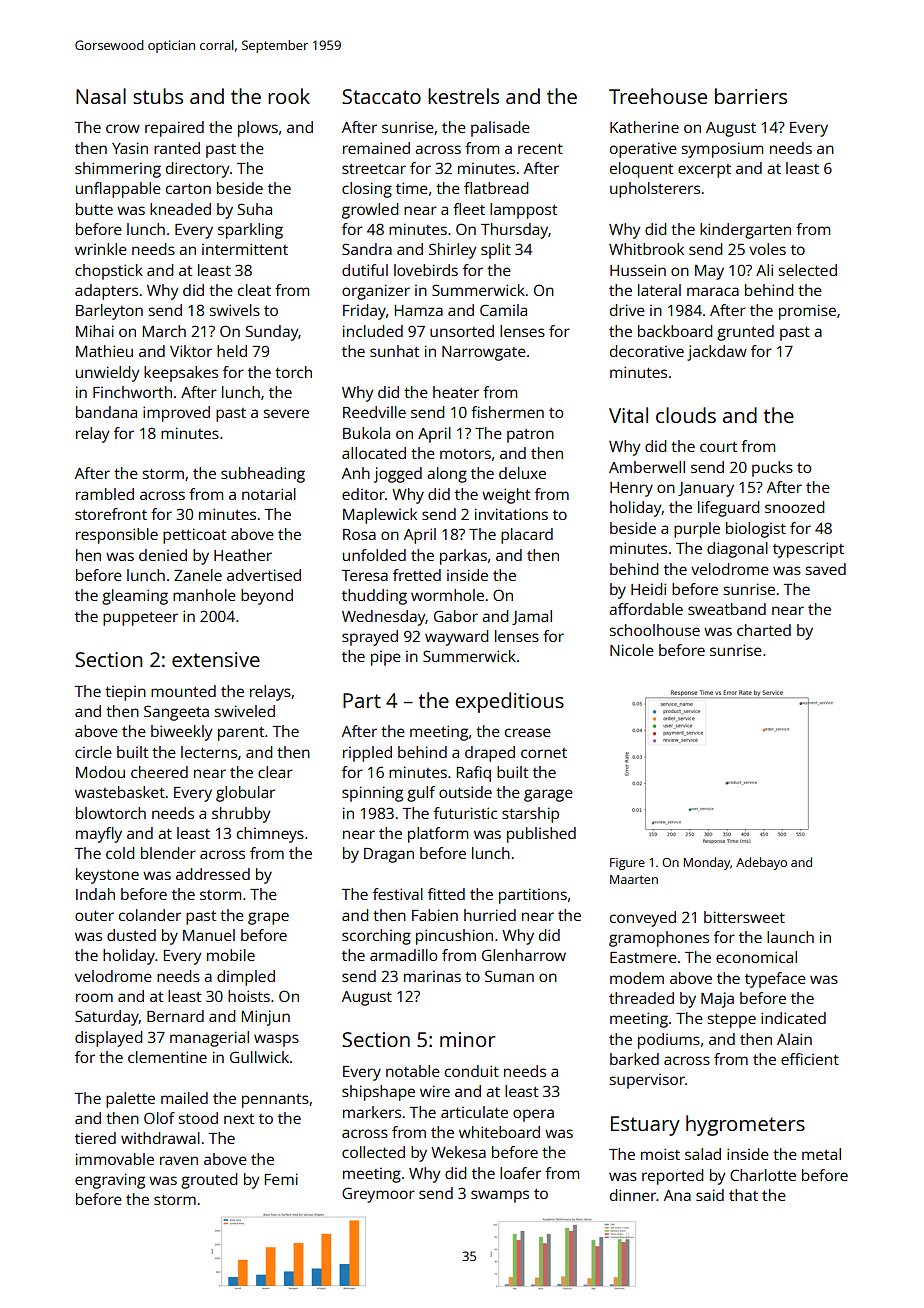 The width and height of the screenshot is (924, 1308). I want to click on articulate, so click(474, 1112).
